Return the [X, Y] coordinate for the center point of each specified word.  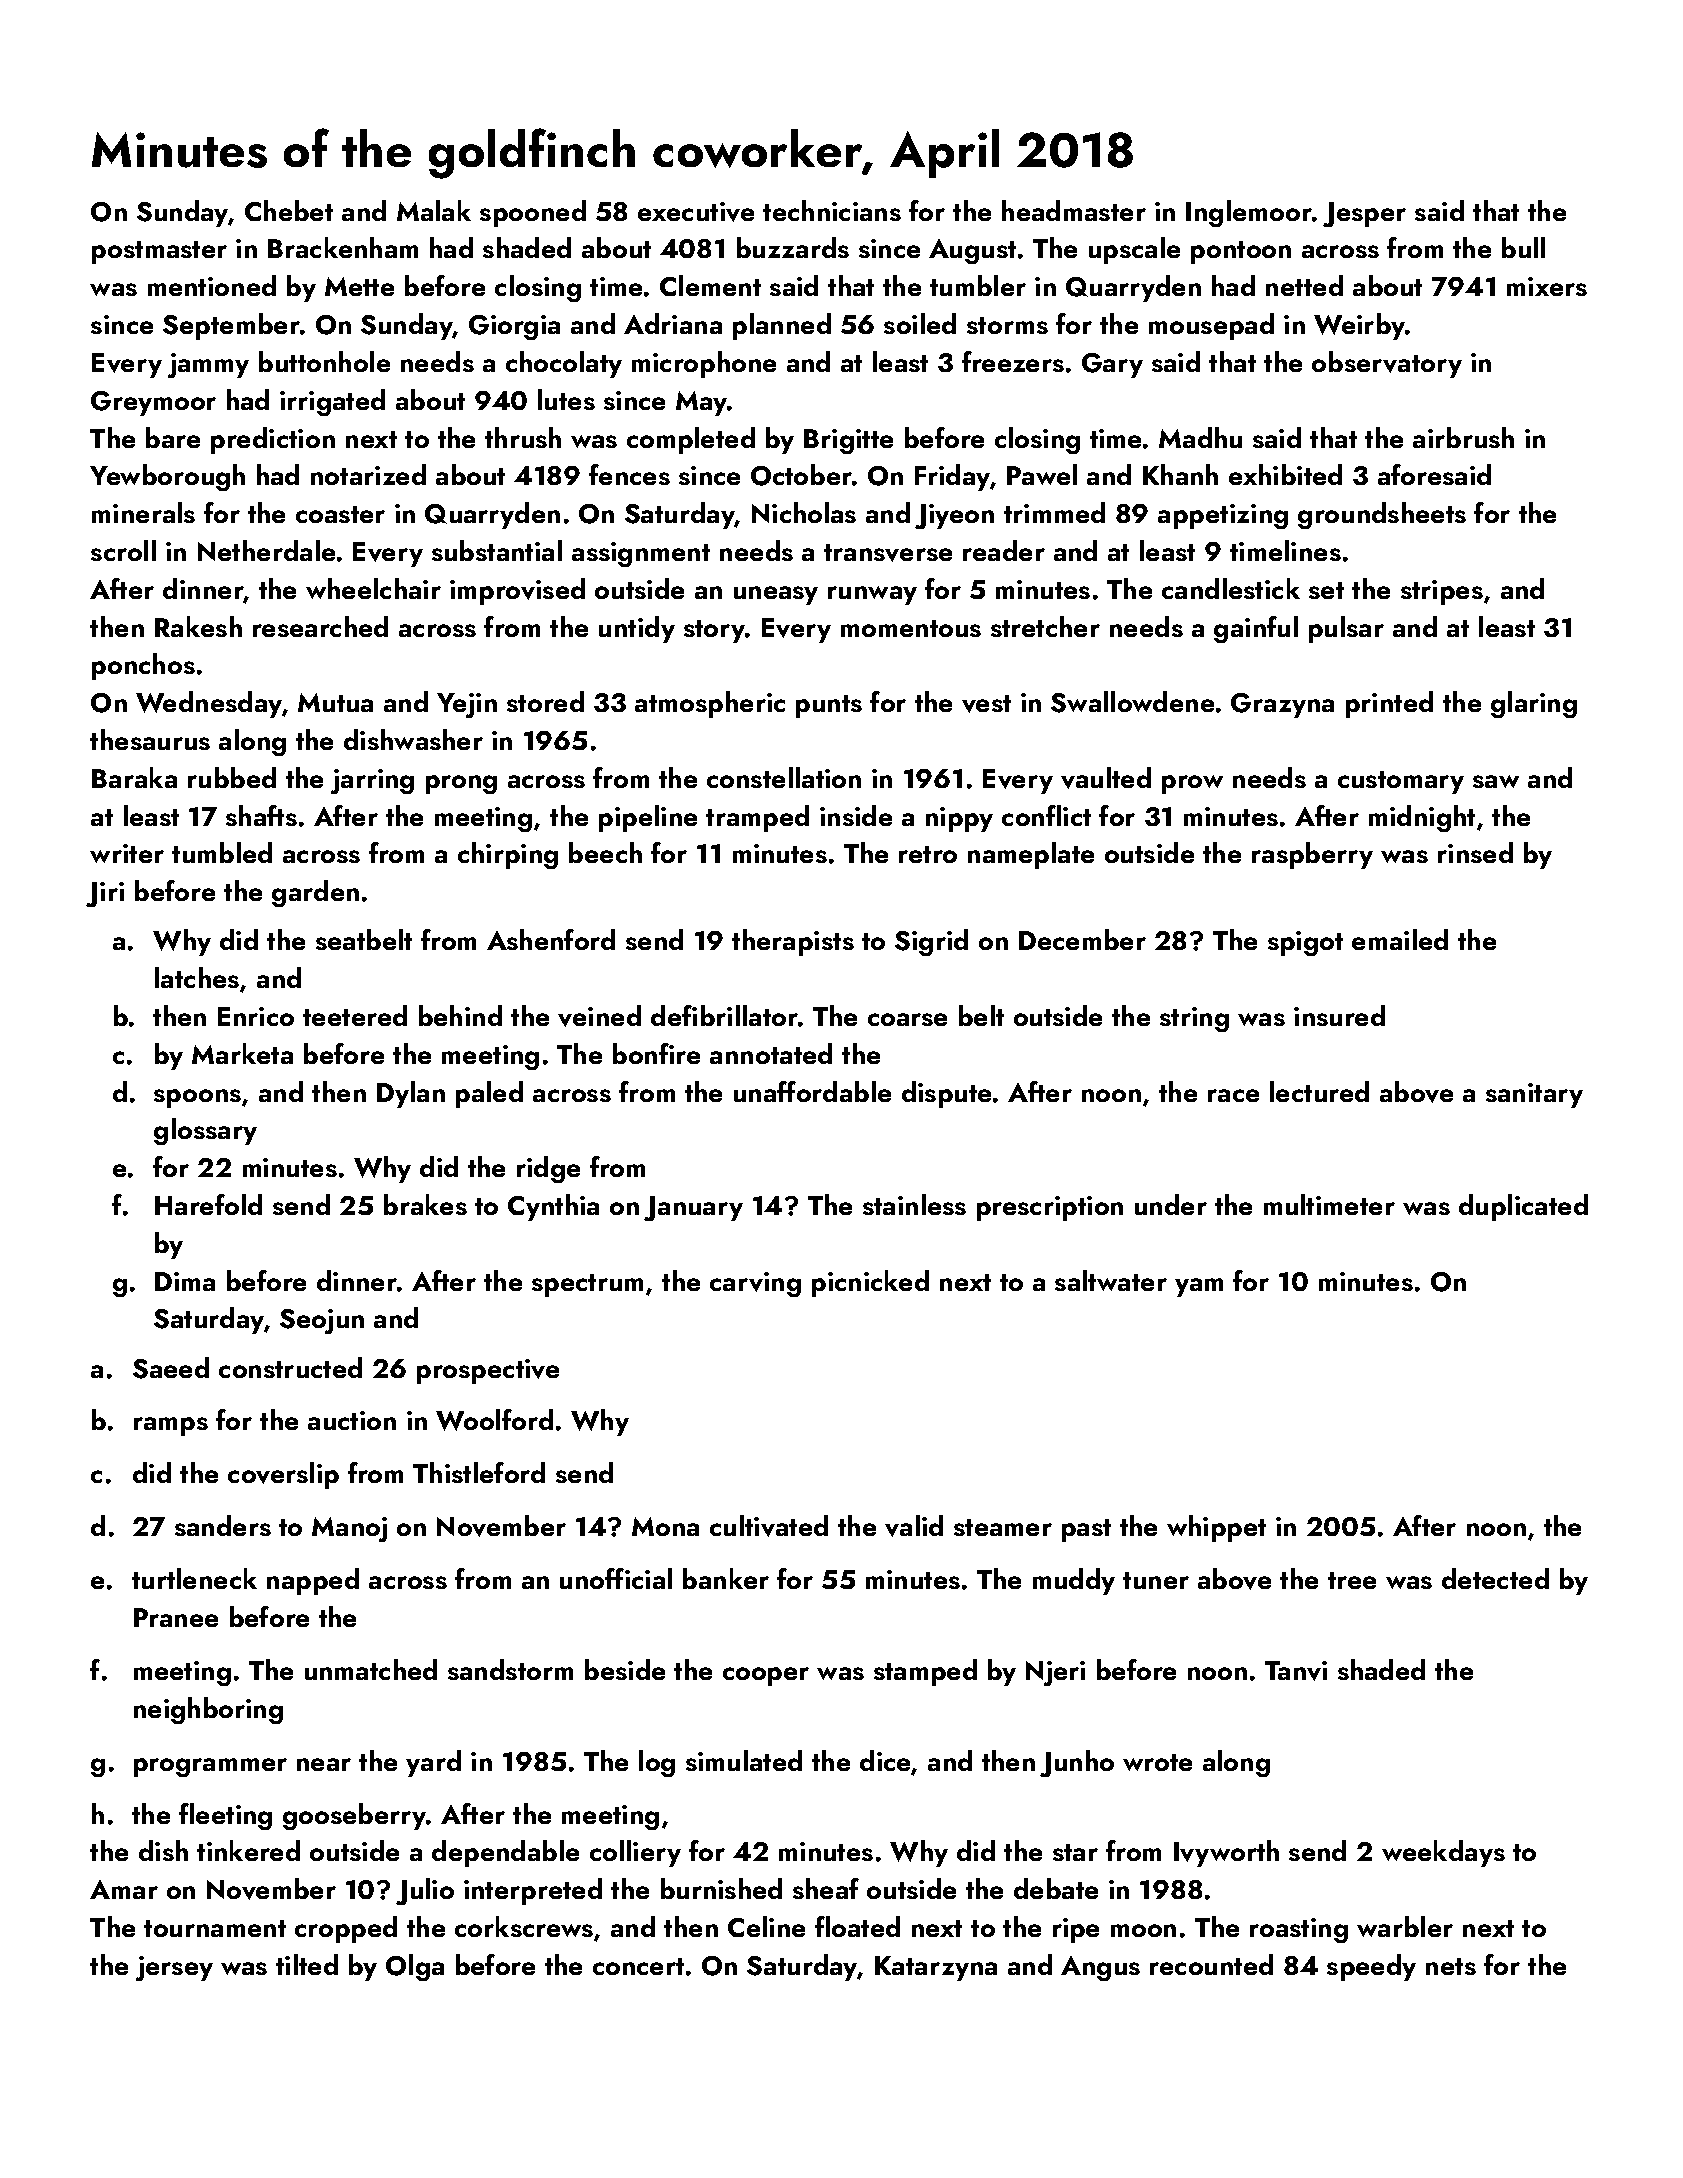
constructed [290, 1367]
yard [433, 1763]
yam [1199, 1287]
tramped [757, 818]
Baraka [134, 777]
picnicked [870, 1283]
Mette [359, 286]
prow [1192, 784]
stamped [925, 1672]
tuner [1156, 1580]
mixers [1547, 286]
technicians [832, 210]
